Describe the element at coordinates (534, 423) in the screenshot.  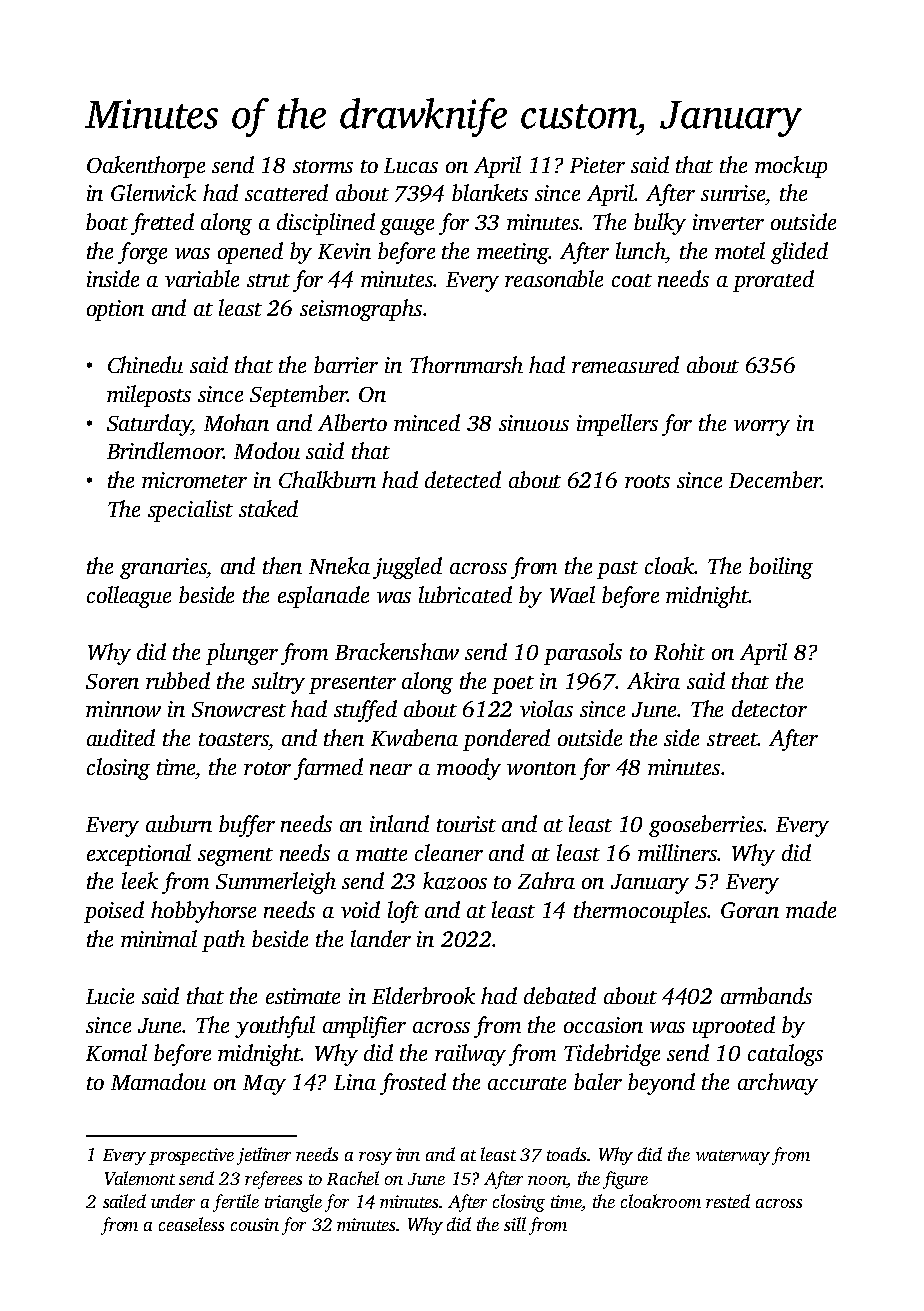
I see `sinuous` at that location.
